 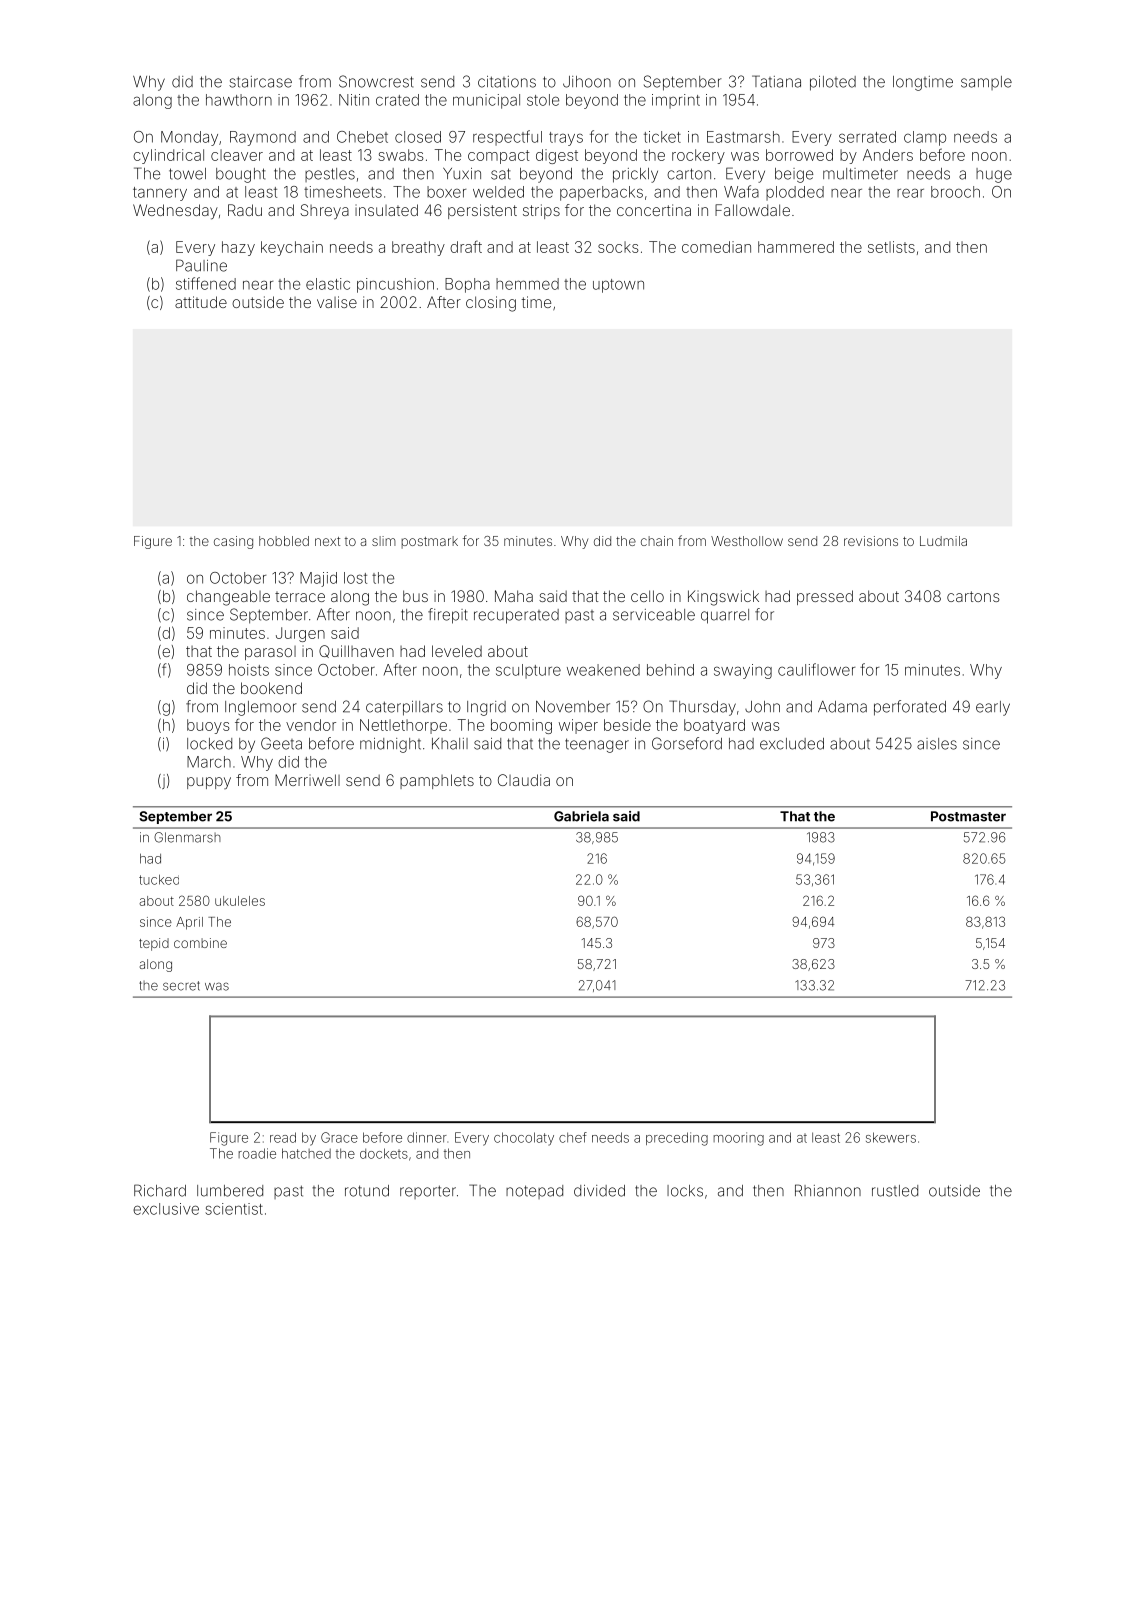 What do you see at coordinates (796, 247) in the screenshot?
I see `hammered` at bounding box center [796, 247].
